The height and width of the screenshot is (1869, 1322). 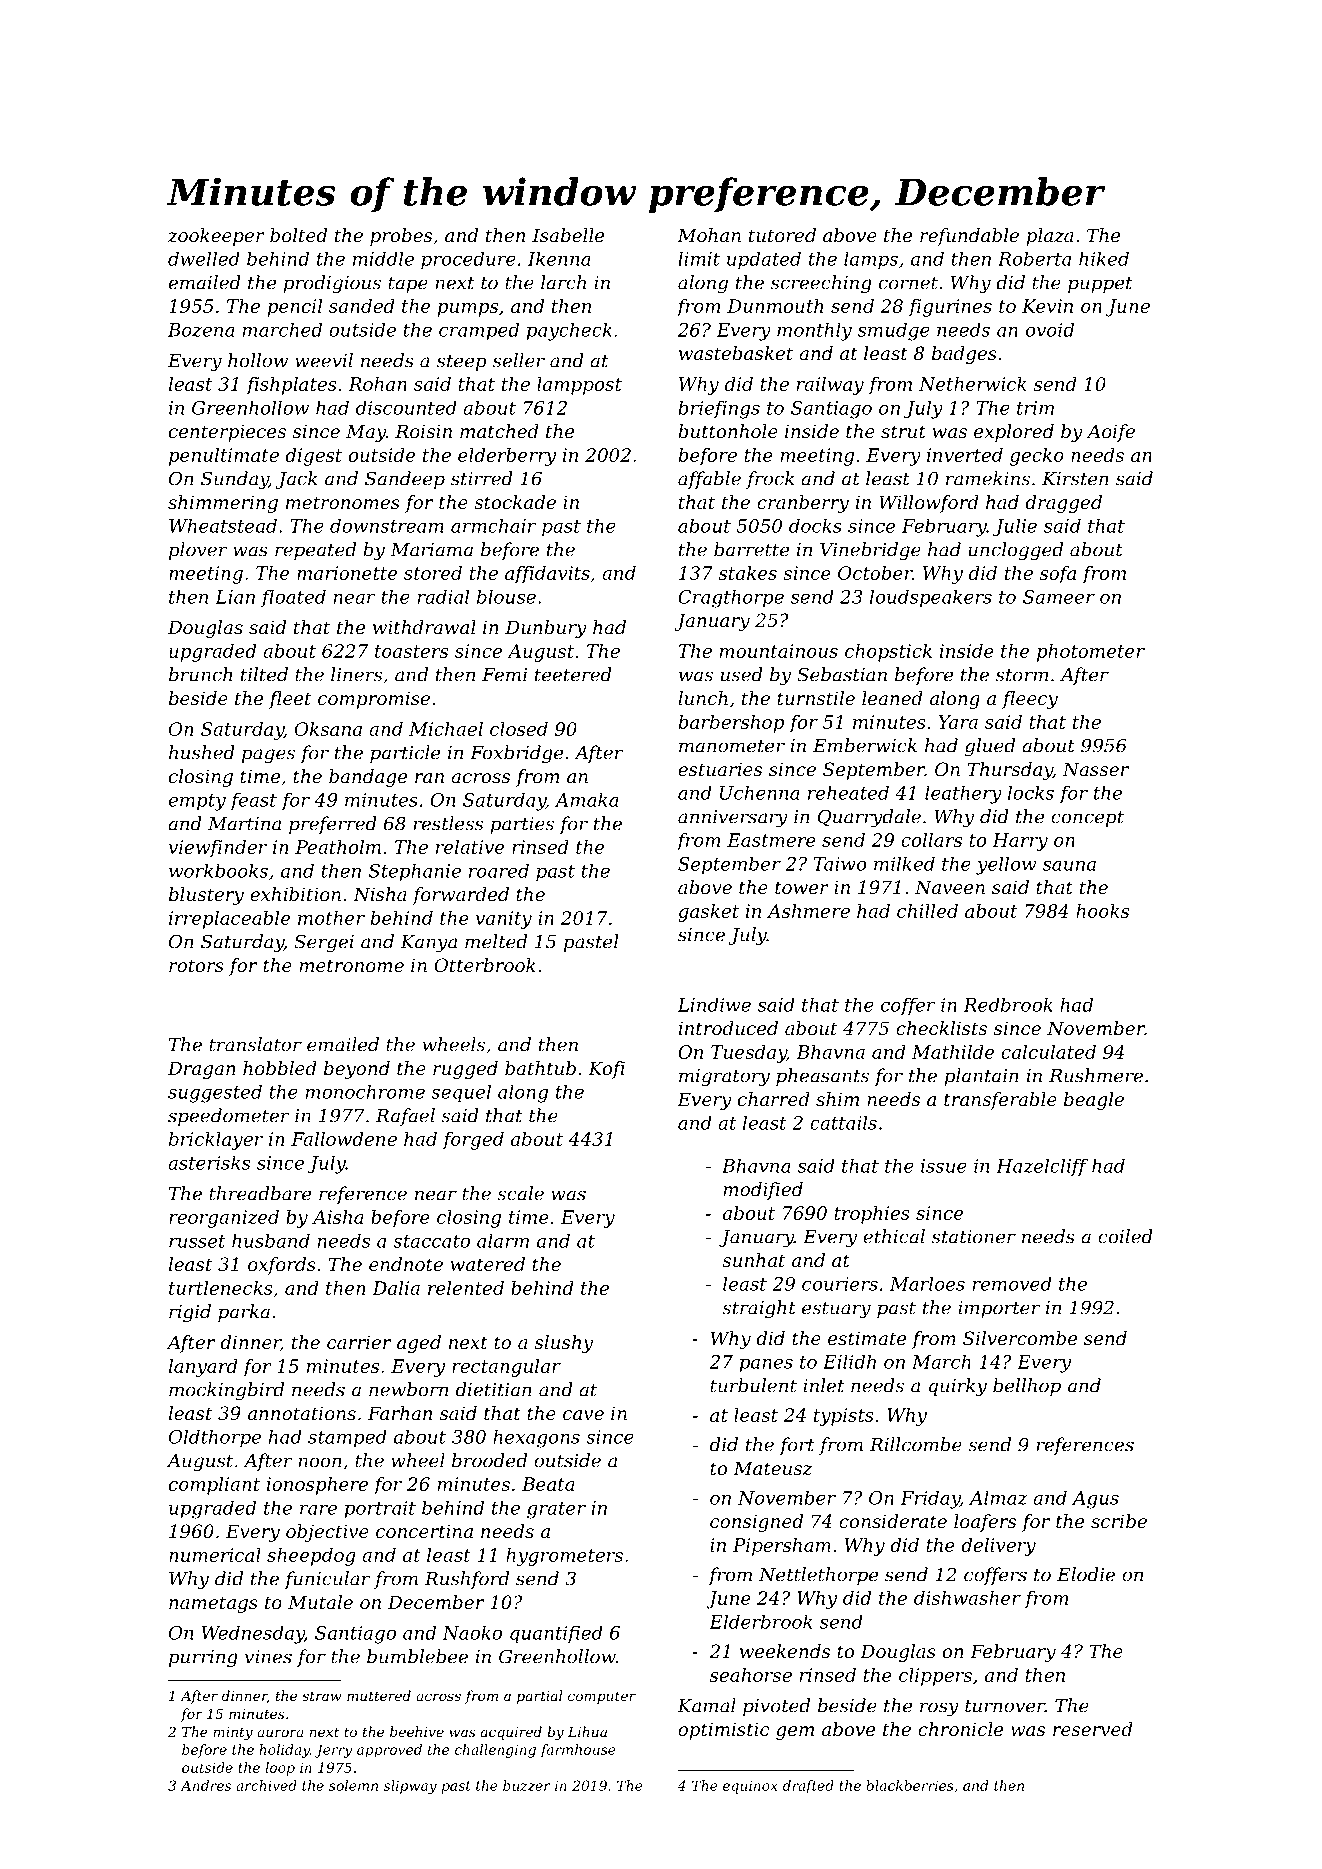 I want to click on withdrawal, so click(x=424, y=627).
